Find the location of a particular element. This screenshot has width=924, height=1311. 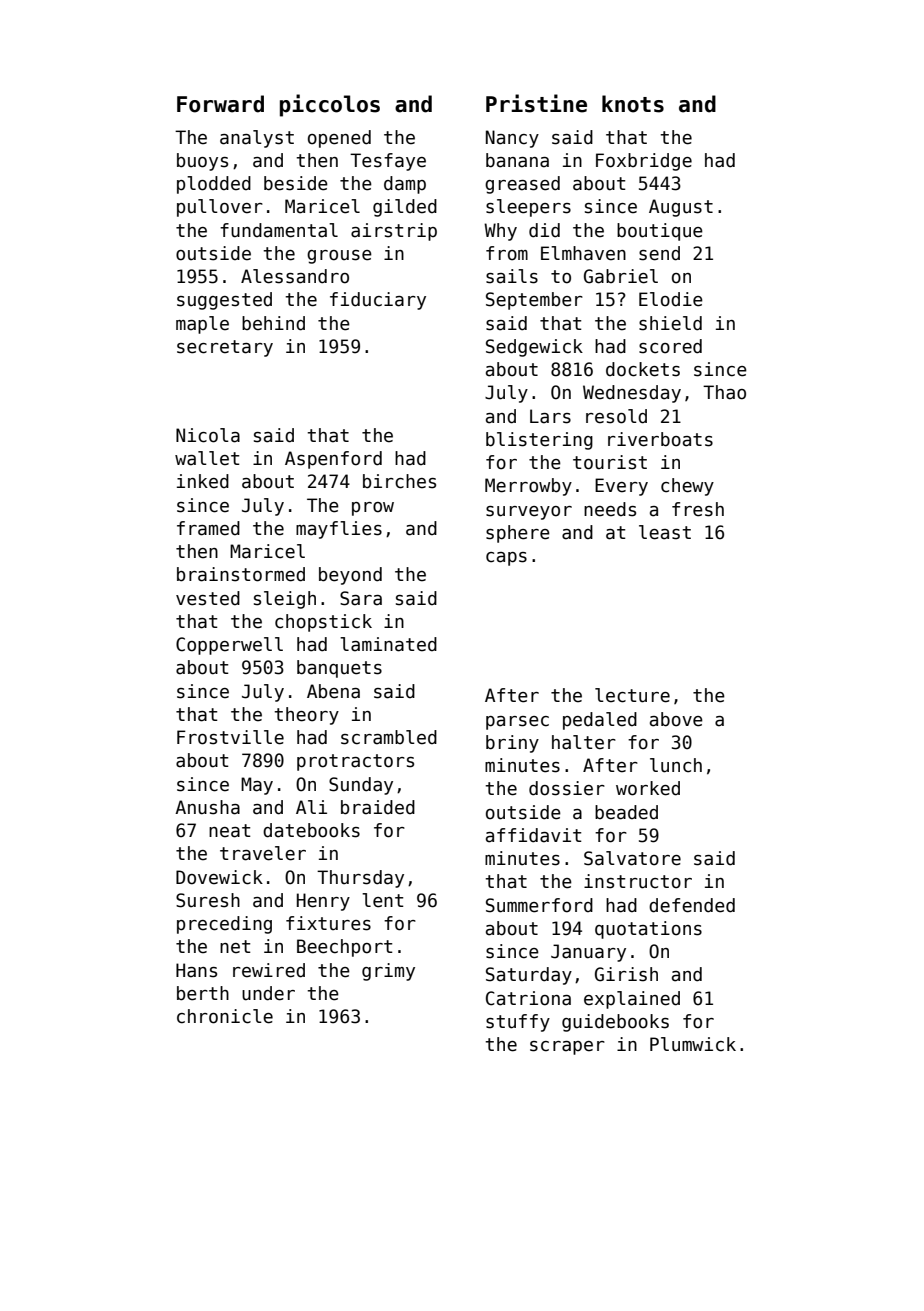

plodded is located at coordinates (214, 185).
